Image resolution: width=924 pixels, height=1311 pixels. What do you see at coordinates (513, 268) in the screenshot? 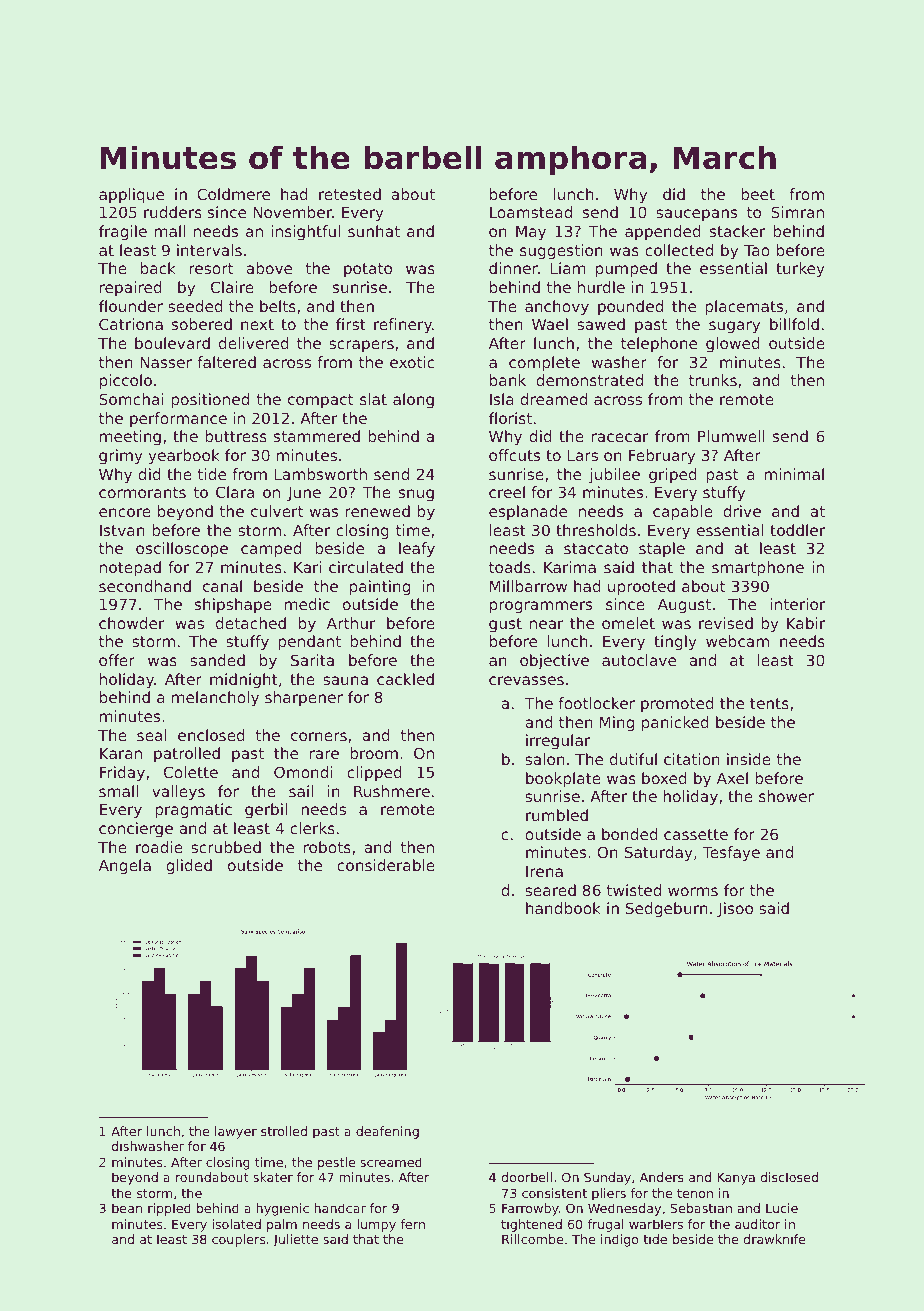
I see `dinner` at bounding box center [513, 268].
